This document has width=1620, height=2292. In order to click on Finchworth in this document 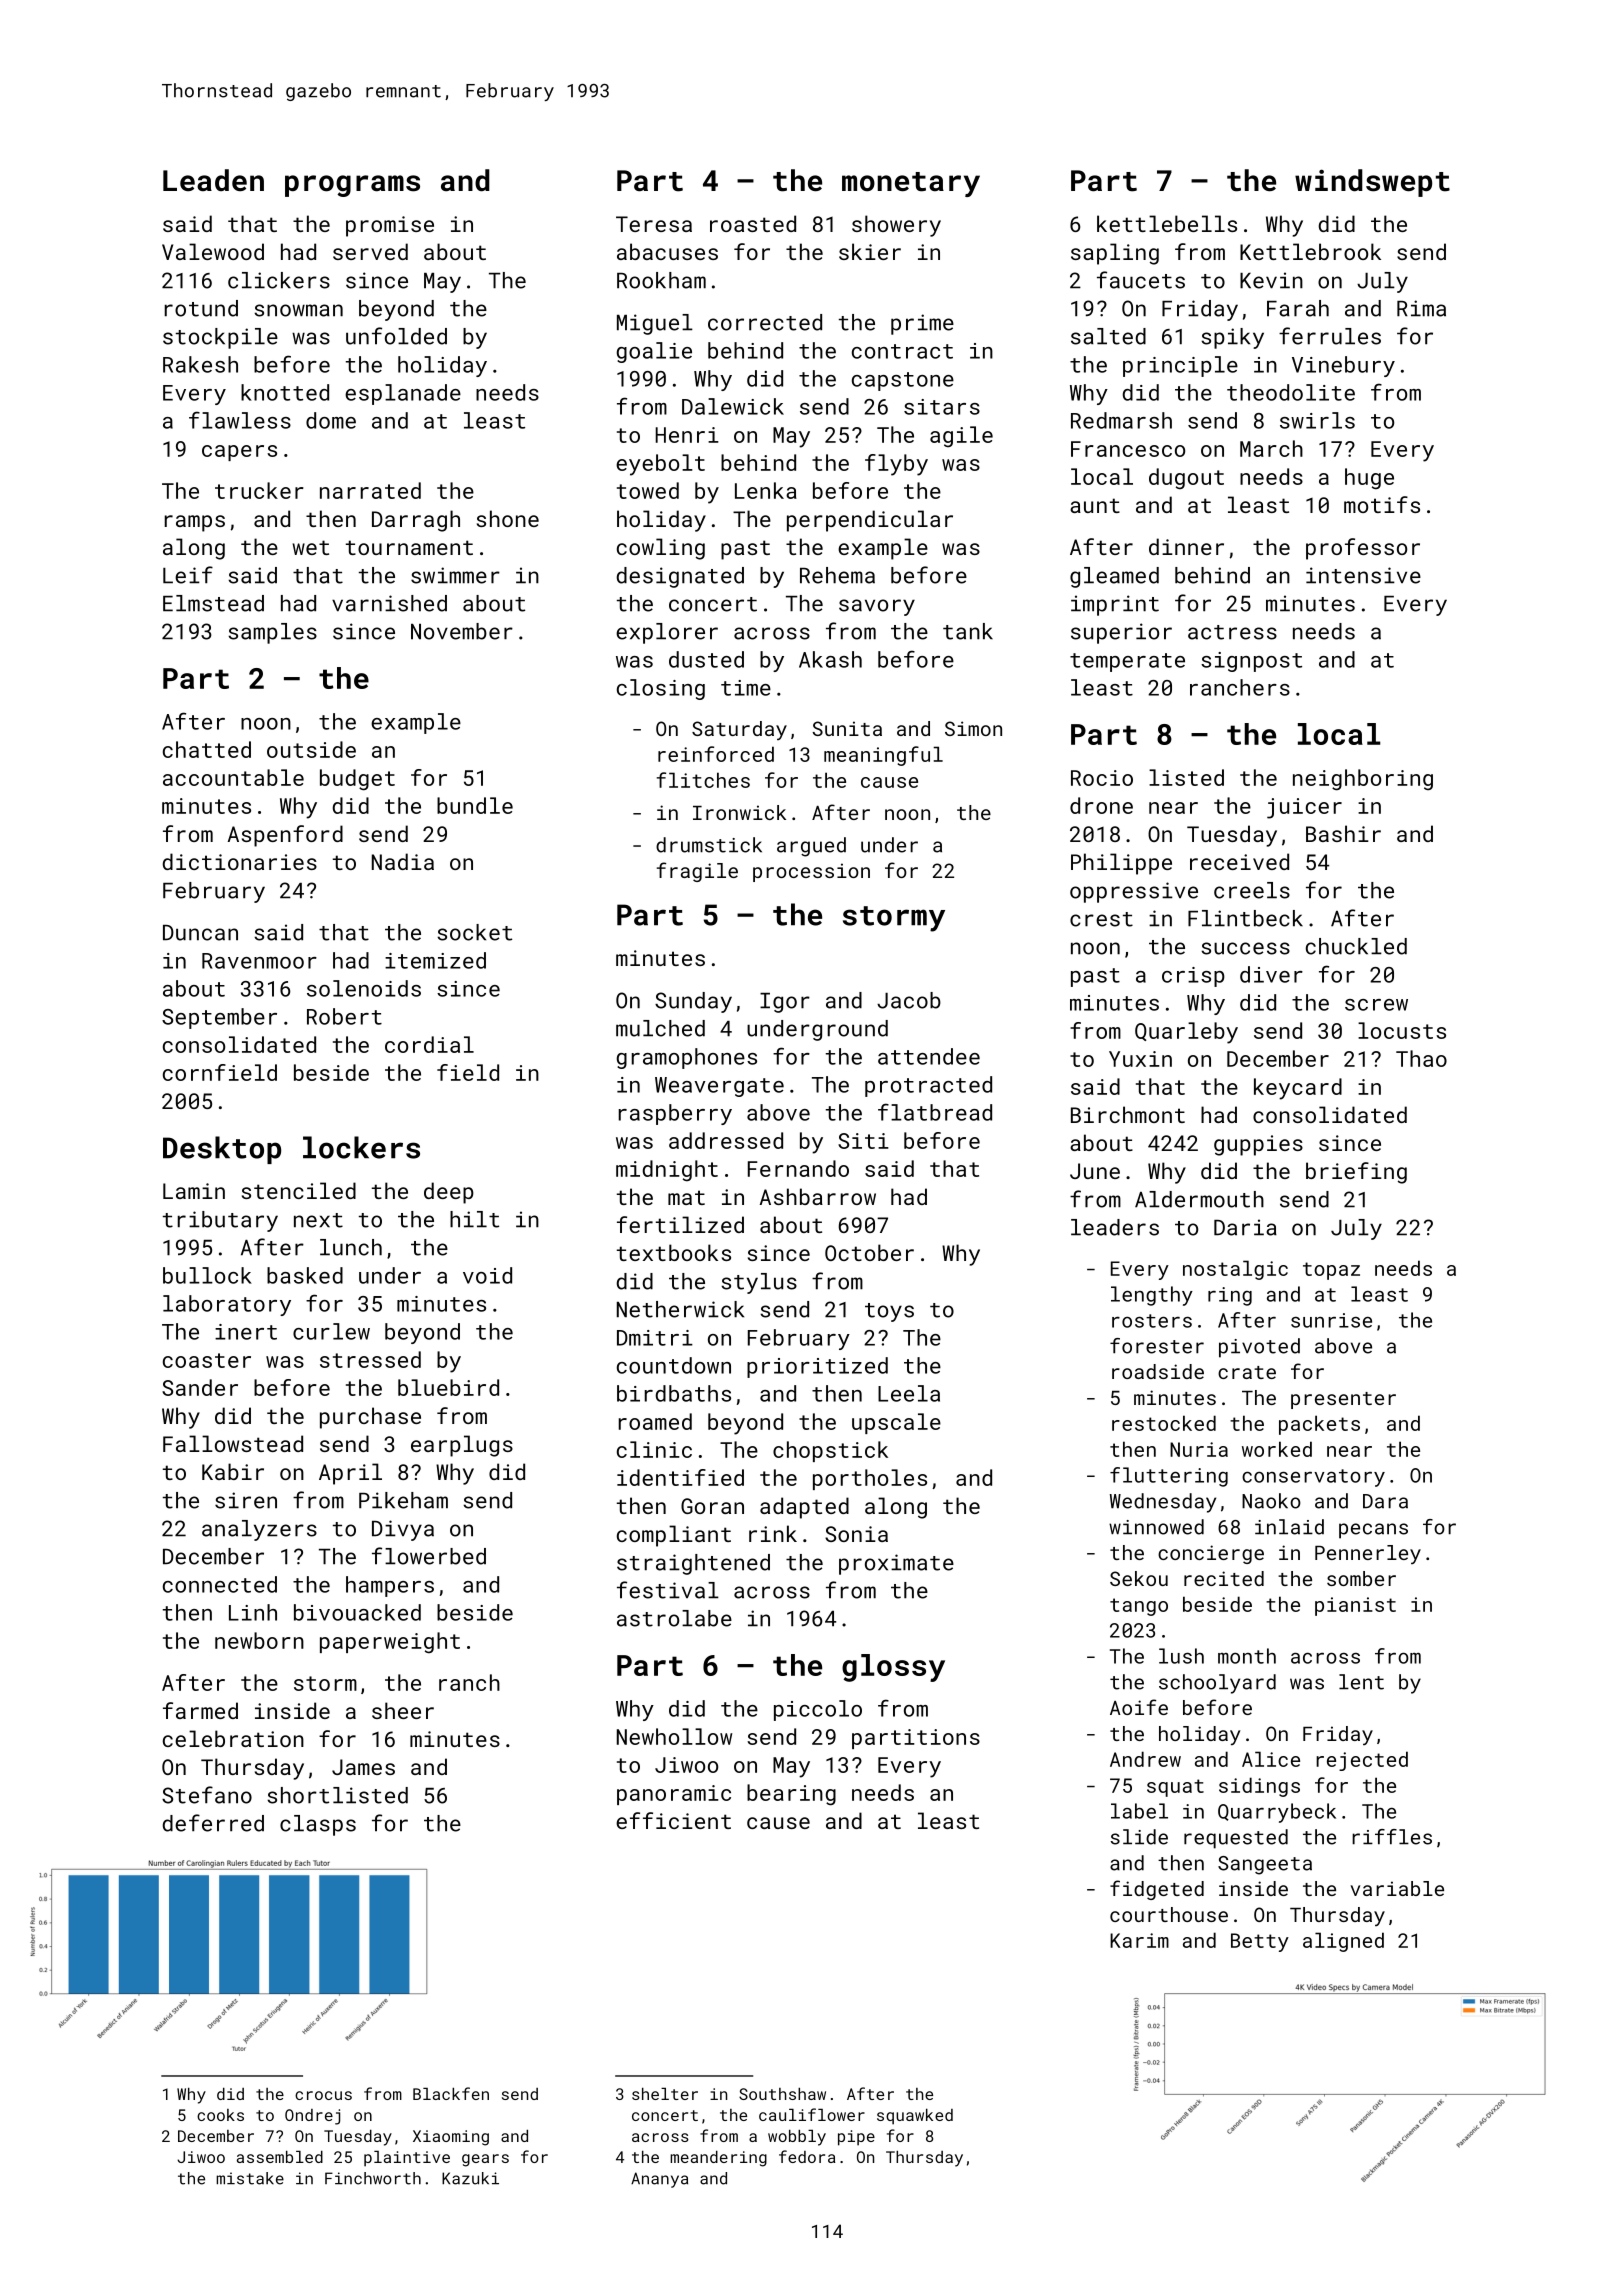, I will do `click(373, 2178)`.
